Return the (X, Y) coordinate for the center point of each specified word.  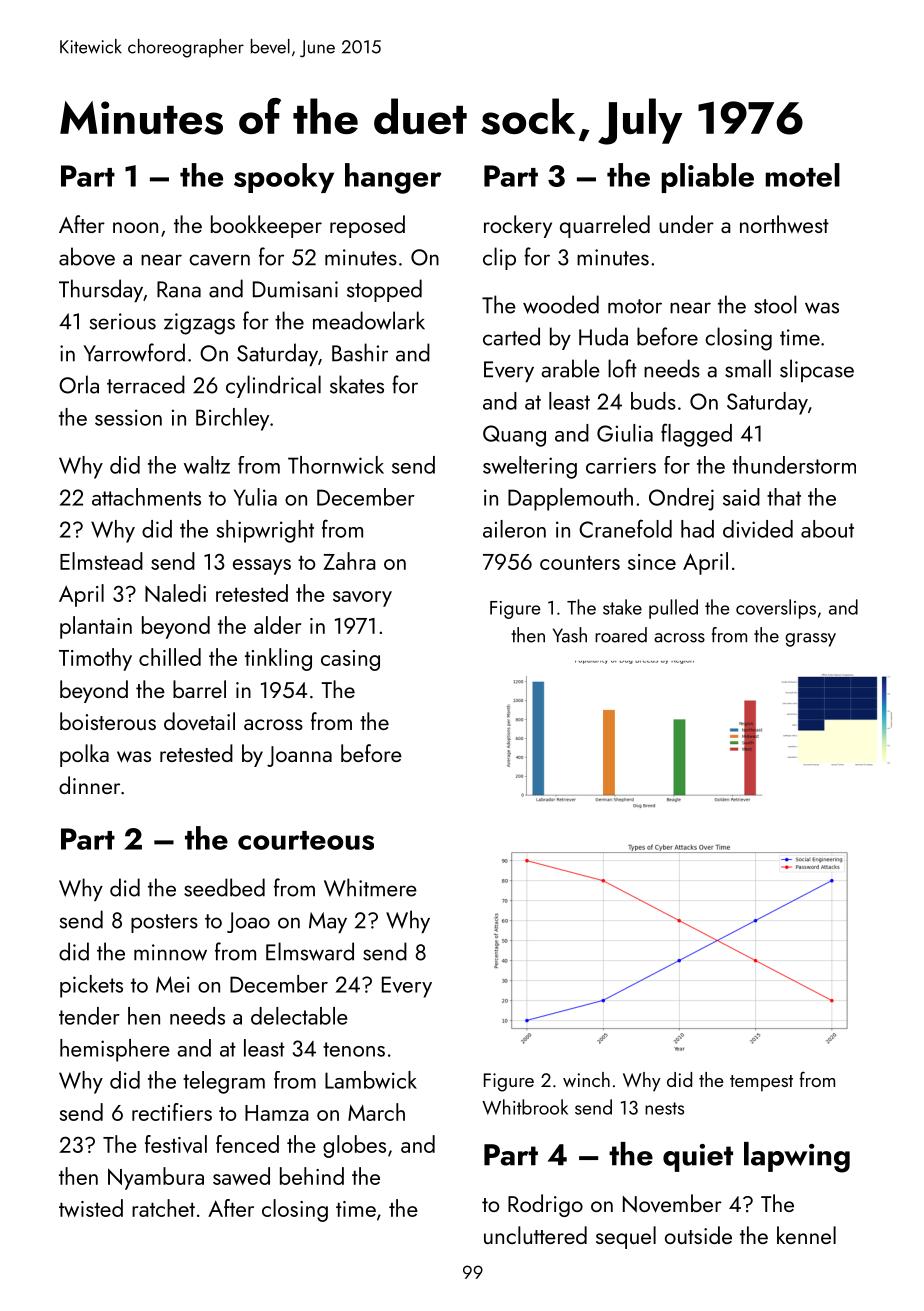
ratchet (163, 1208)
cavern (219, 260)
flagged (696, 435)
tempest (761, 1083)
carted (511, 336)
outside (698, 1235)
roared (621, 635)
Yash (570, 635)
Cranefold (625, 528)
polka (84, 755)
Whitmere (370, 887)
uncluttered (535, 1235)
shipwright (265, 531)
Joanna (299, 756)
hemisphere (115, 1050)
